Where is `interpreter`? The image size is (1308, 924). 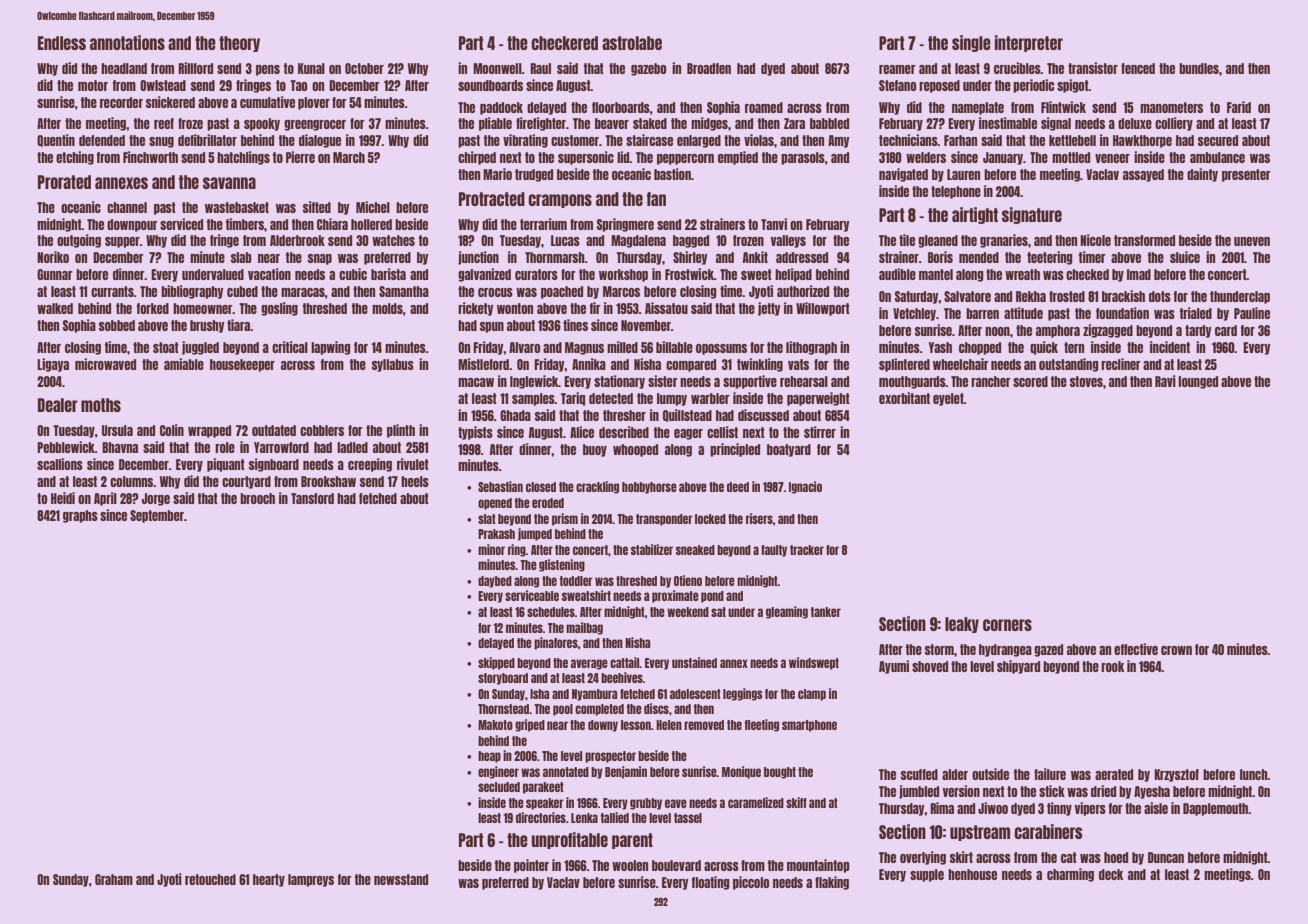
interpreter is located at coordinates (1029, 43).
